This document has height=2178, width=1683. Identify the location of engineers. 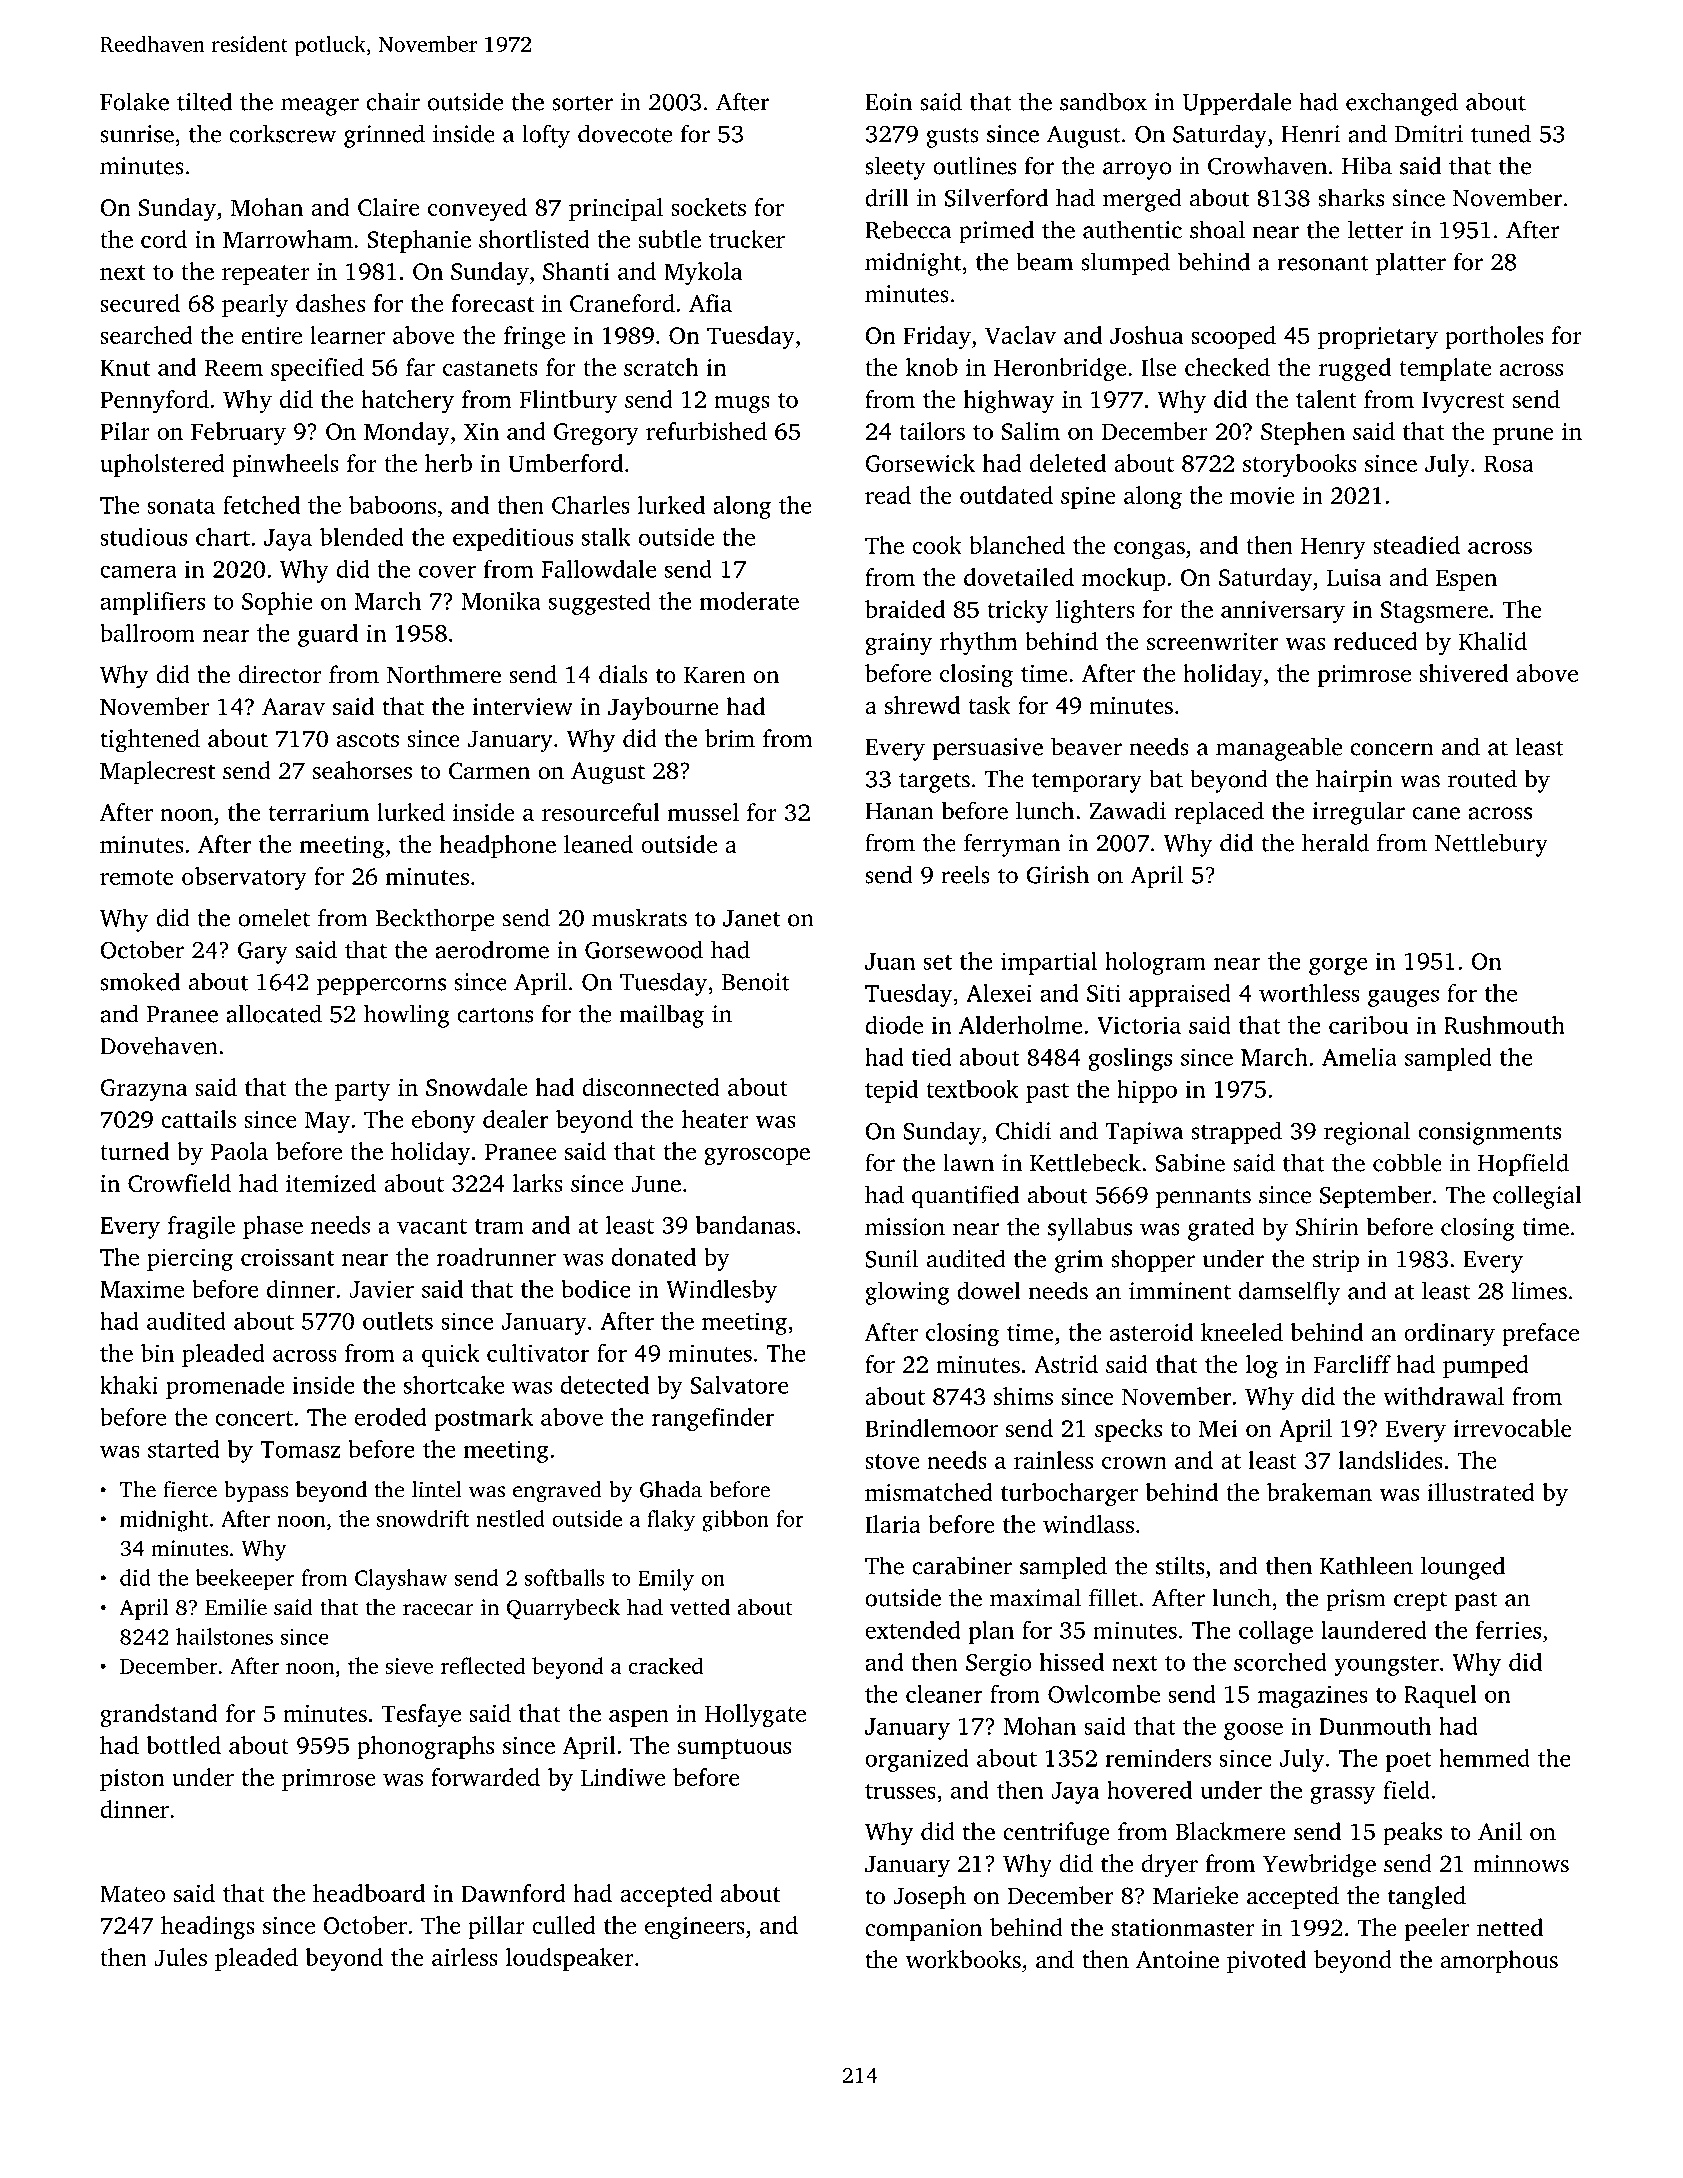
(695, 1928).
